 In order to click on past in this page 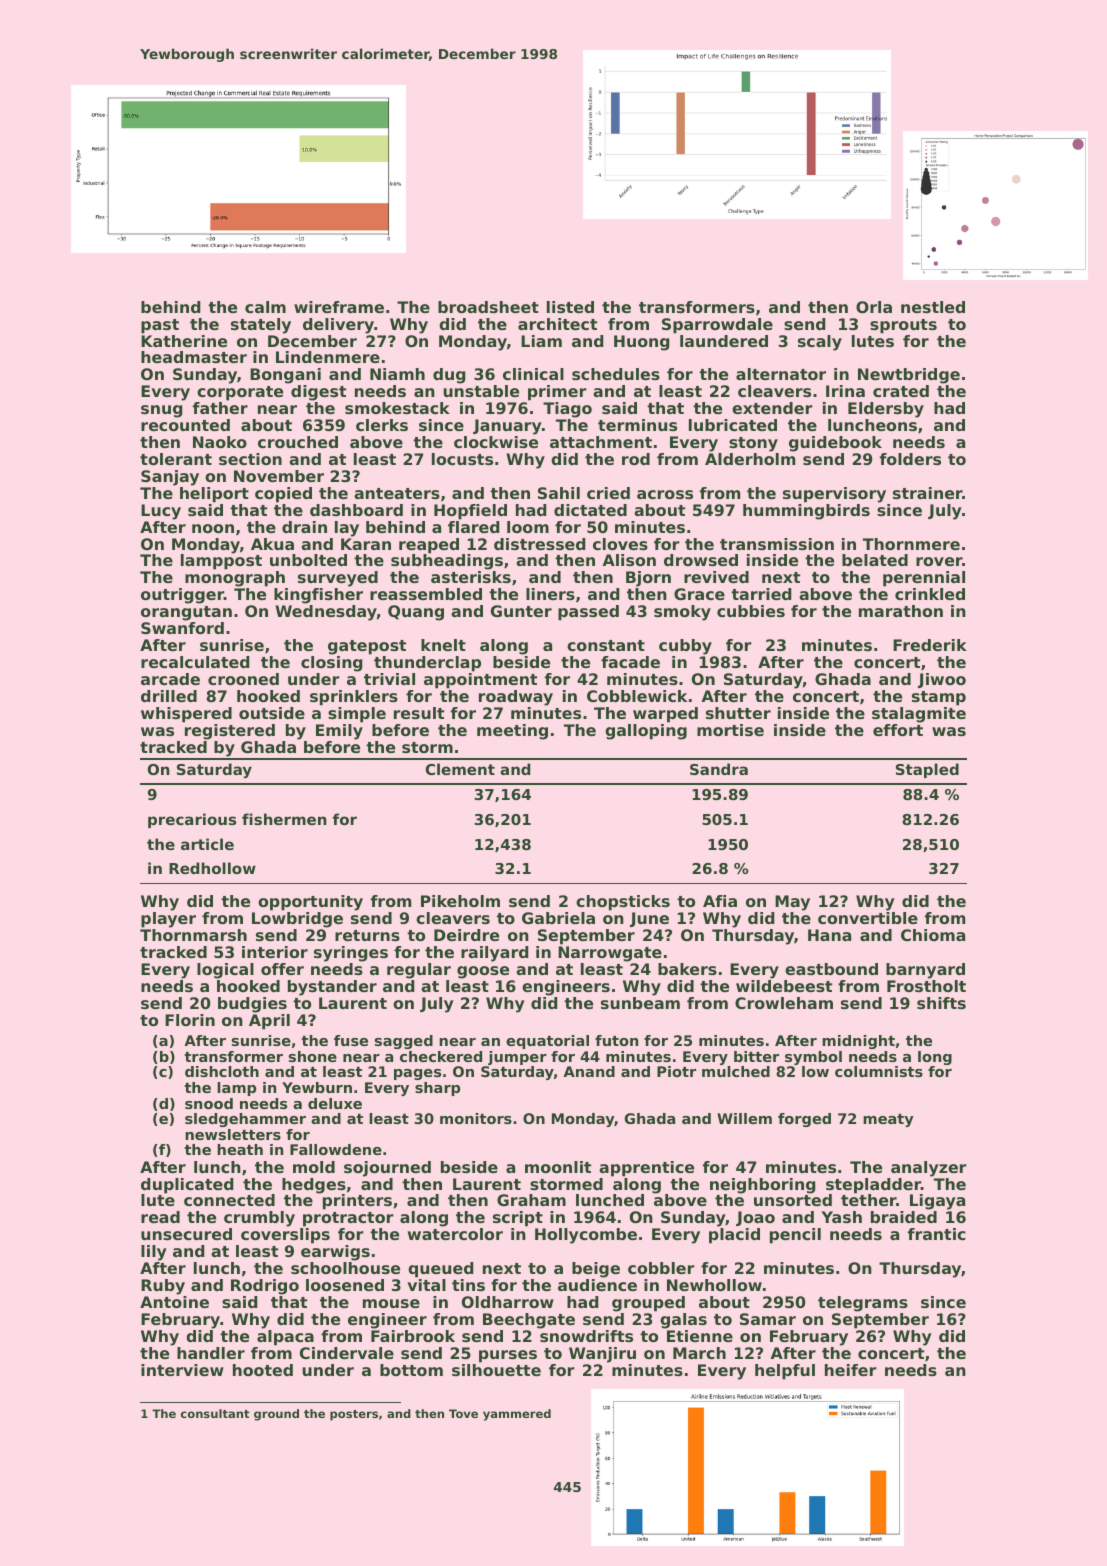, I will do `click(160, 326)`.
